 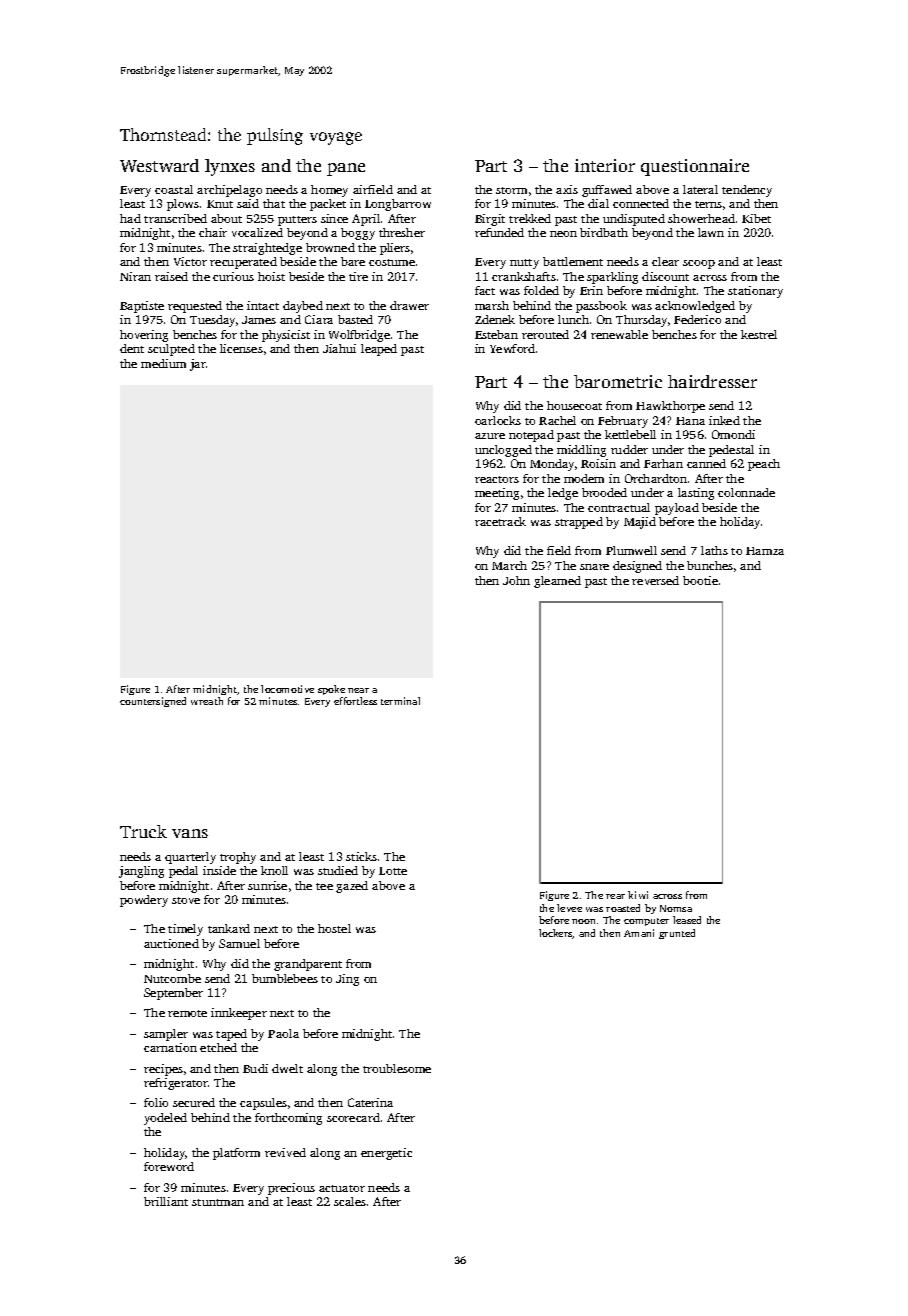 What do you see at coordinates (132, 348) in the screenshot?
I see `dent` at bounding box center [132, 348].
